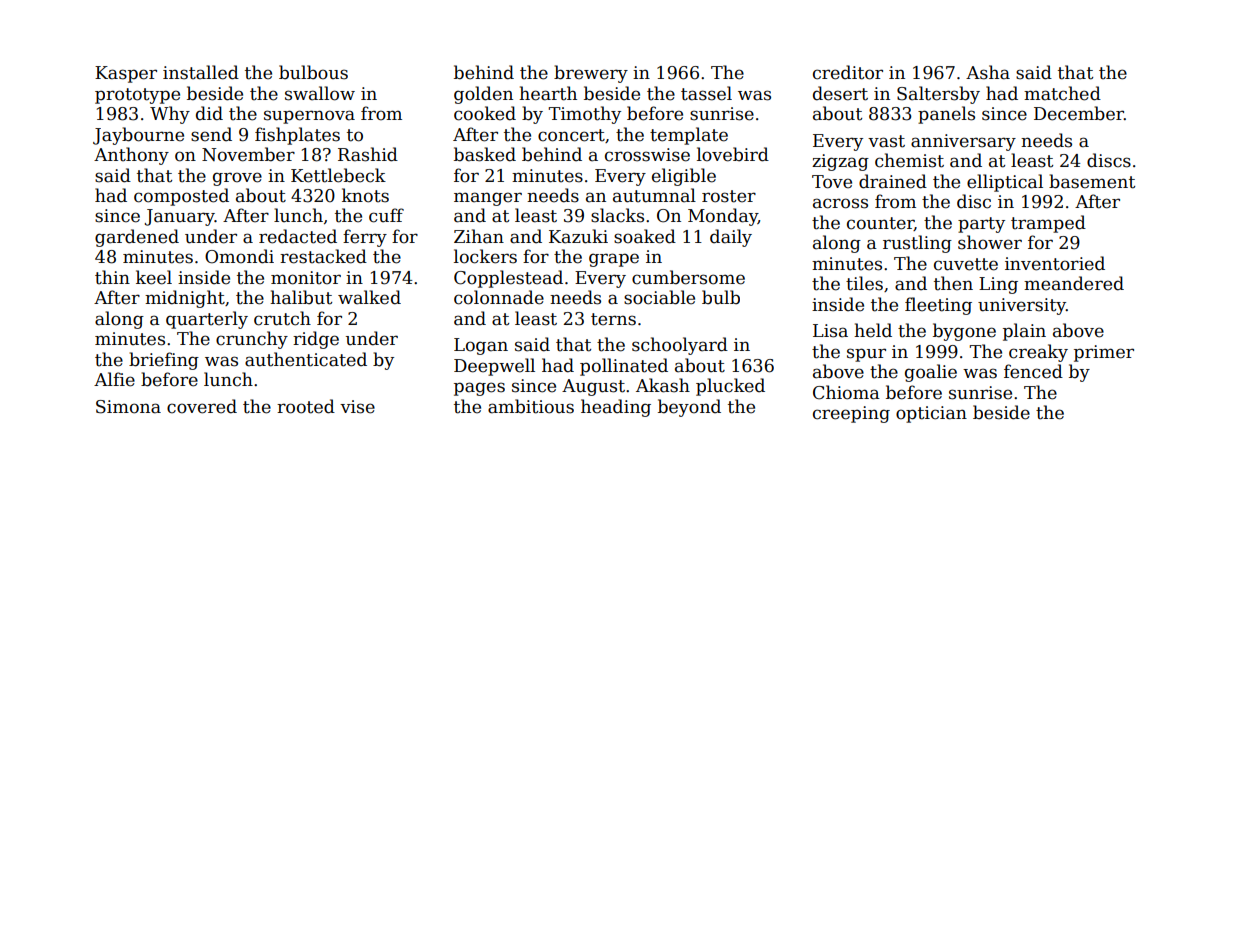 This screenshot has width=1233, height=952. Describe the element at coordinates (201, 72) in the screenshot. I see `installed` at that location.
